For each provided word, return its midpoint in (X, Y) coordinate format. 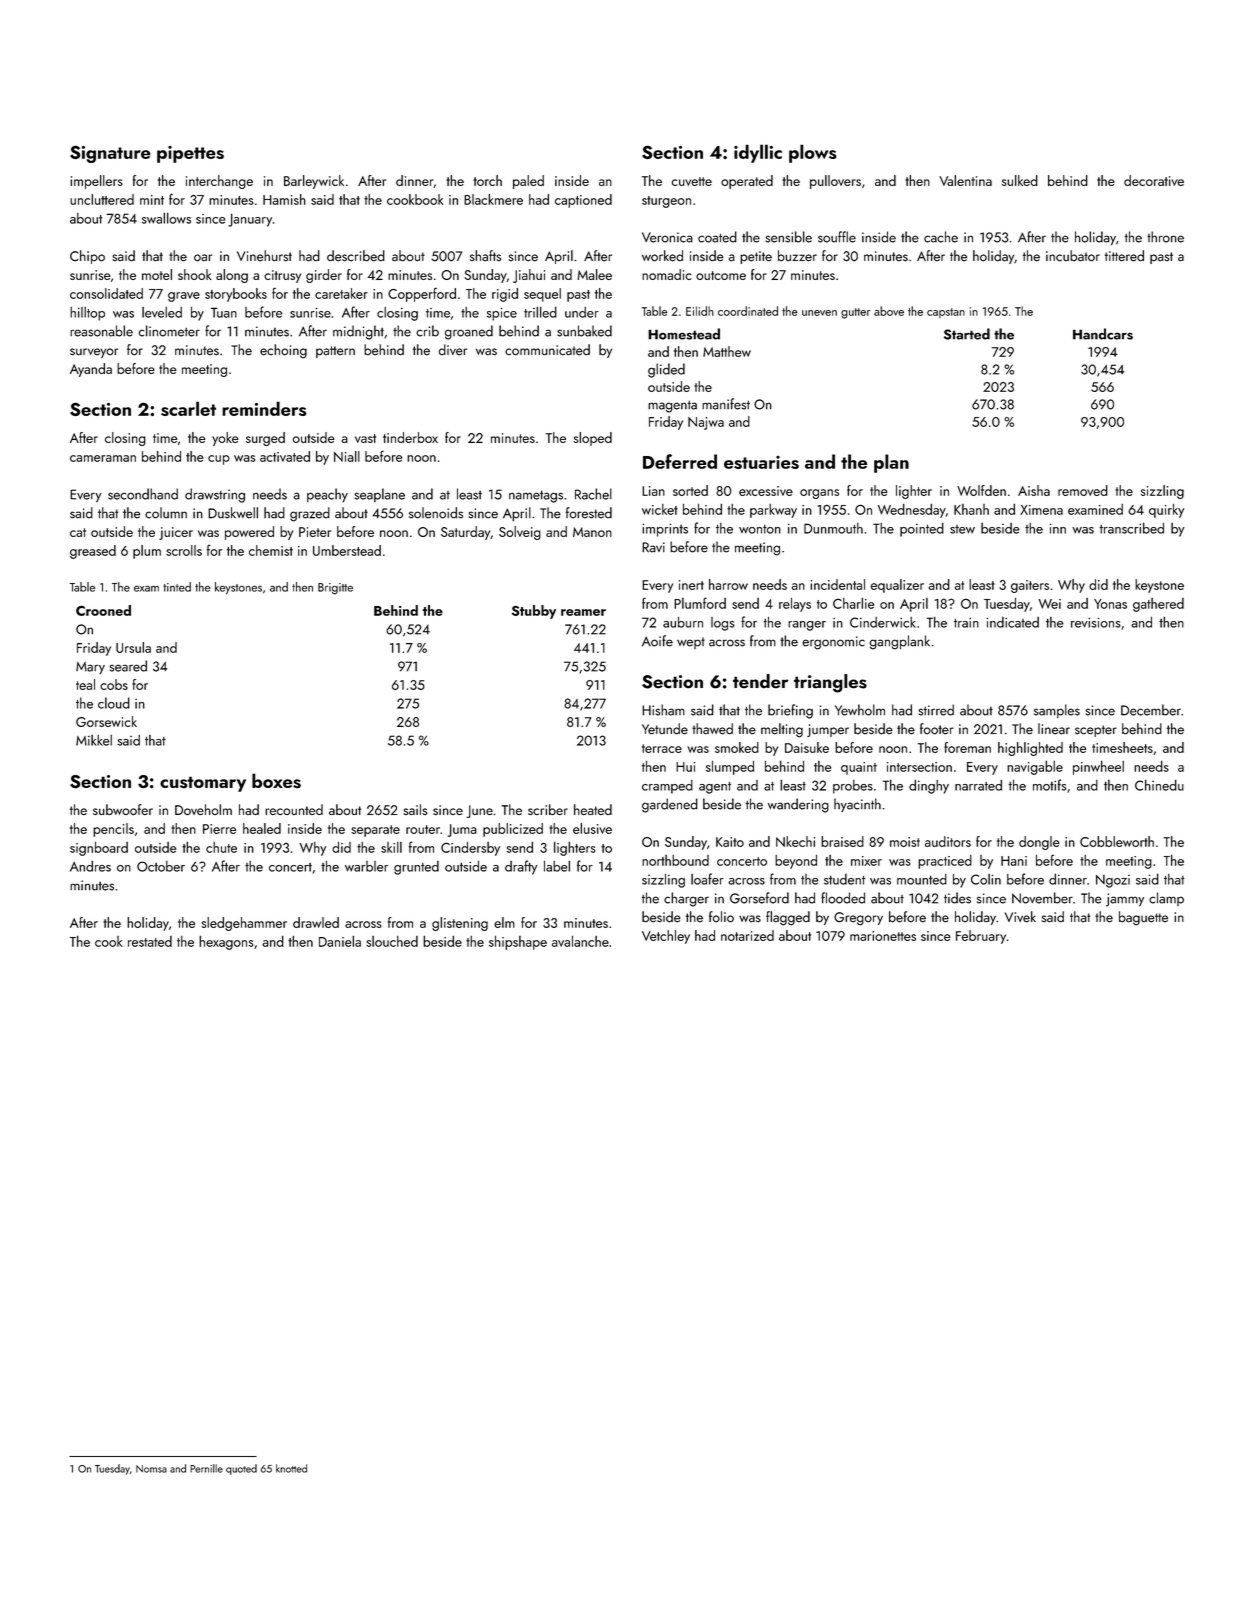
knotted (291, 1468)
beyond (796, 862)
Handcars (1103, 334)
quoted (241, 1469)
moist (905, 842)
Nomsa (151, 1469)
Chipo (87, 257)
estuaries (761, 462)
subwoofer (123, 809)
